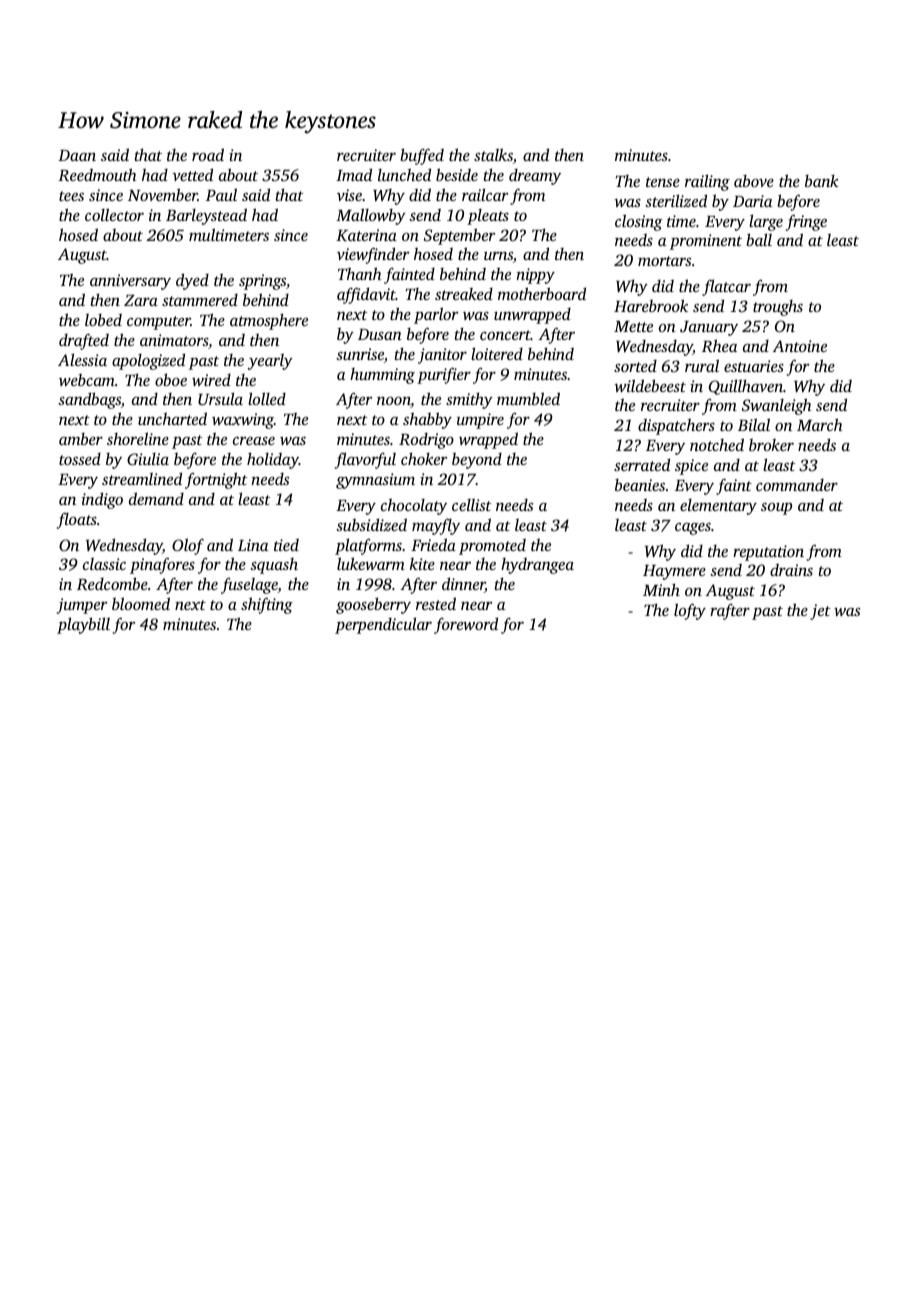 This screenshot has width=924, height=1308. Describe the element at coordinates (493, 154) in the screenshot. I see `stalks` at that location.
